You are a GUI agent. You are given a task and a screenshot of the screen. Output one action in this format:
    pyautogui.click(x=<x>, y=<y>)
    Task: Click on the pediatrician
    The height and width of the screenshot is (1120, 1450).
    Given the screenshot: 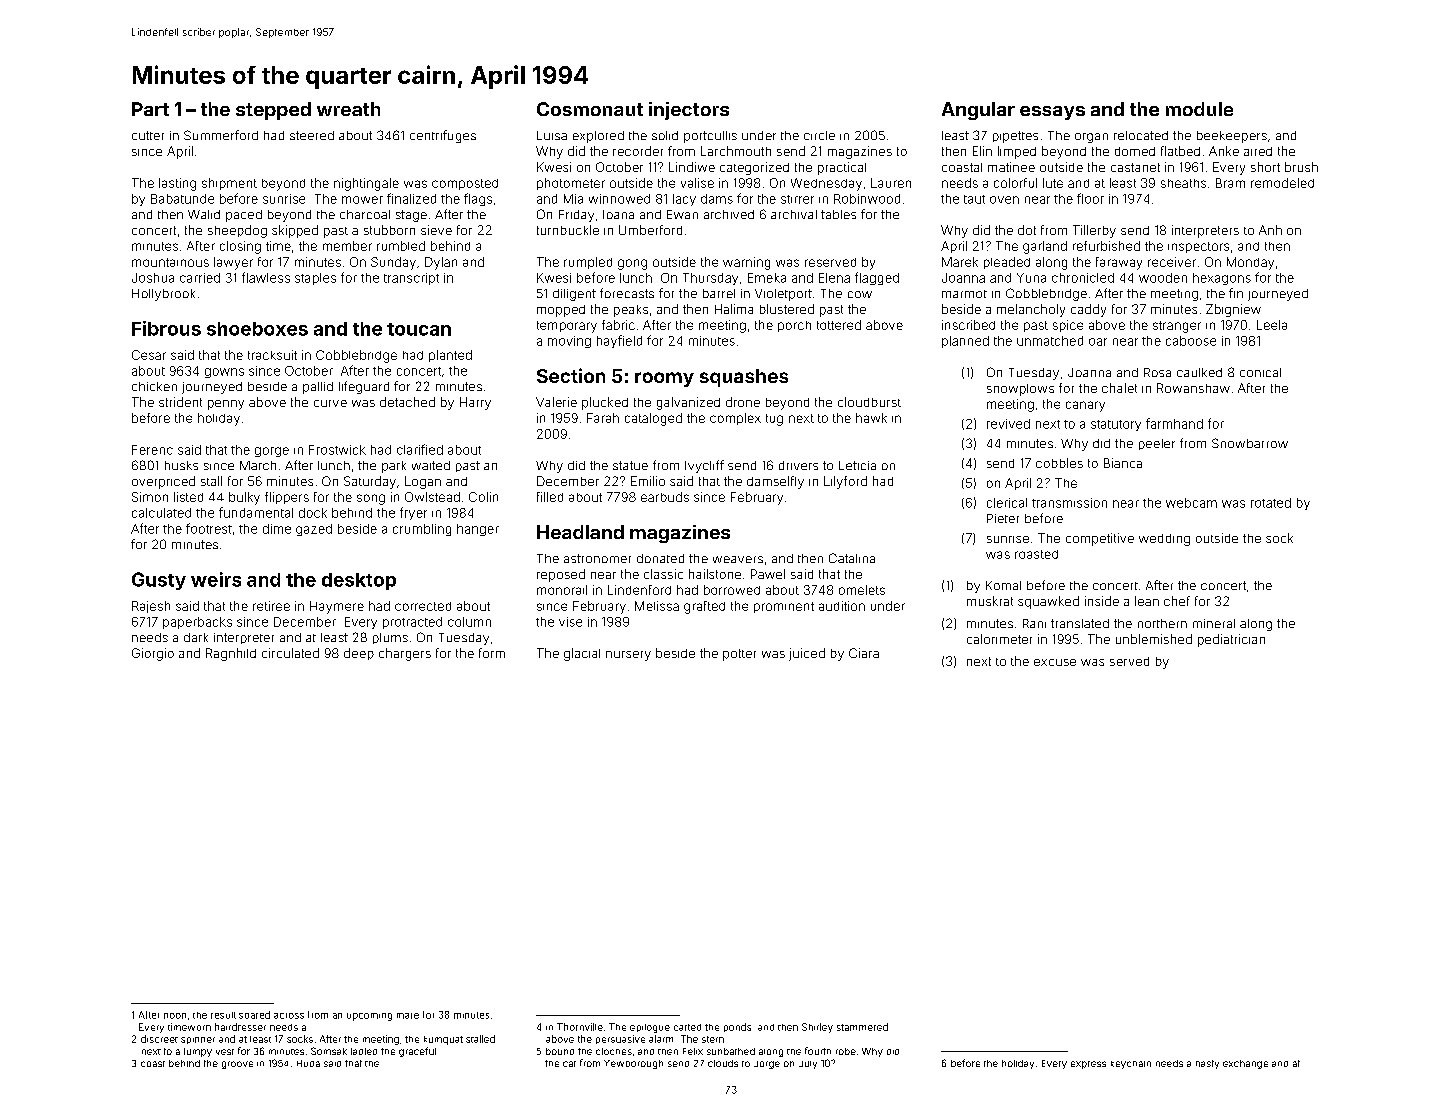 What is the action you would take?
    pyautogui.click(x=1231, y=640)
